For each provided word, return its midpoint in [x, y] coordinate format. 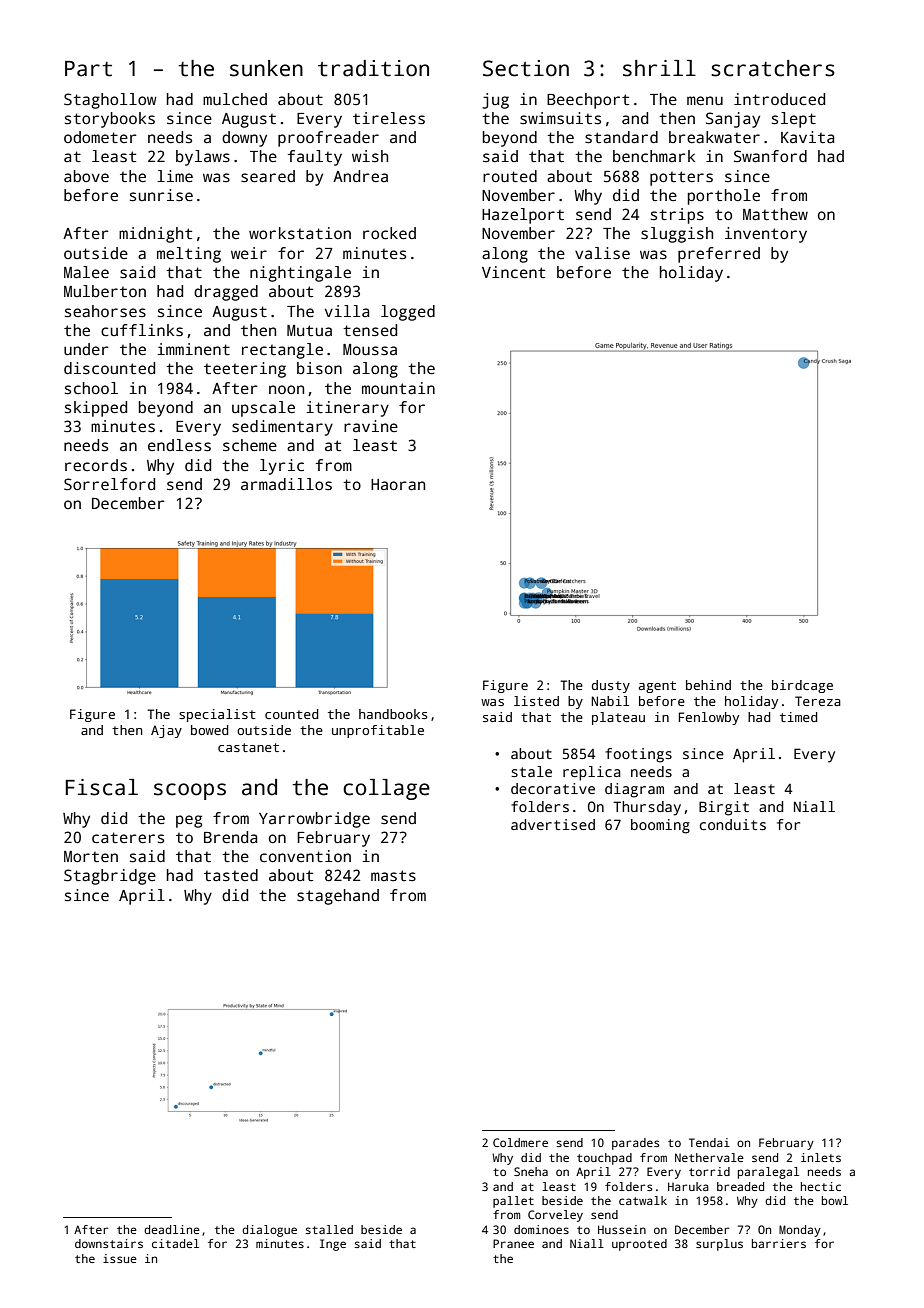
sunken [266, 68]
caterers [128, 838]
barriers [779, 1243]
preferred [719, 255]
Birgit [724, 808]
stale [531, 771]
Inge [333, 1245]
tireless [389, 118]
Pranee [513, 1243]
